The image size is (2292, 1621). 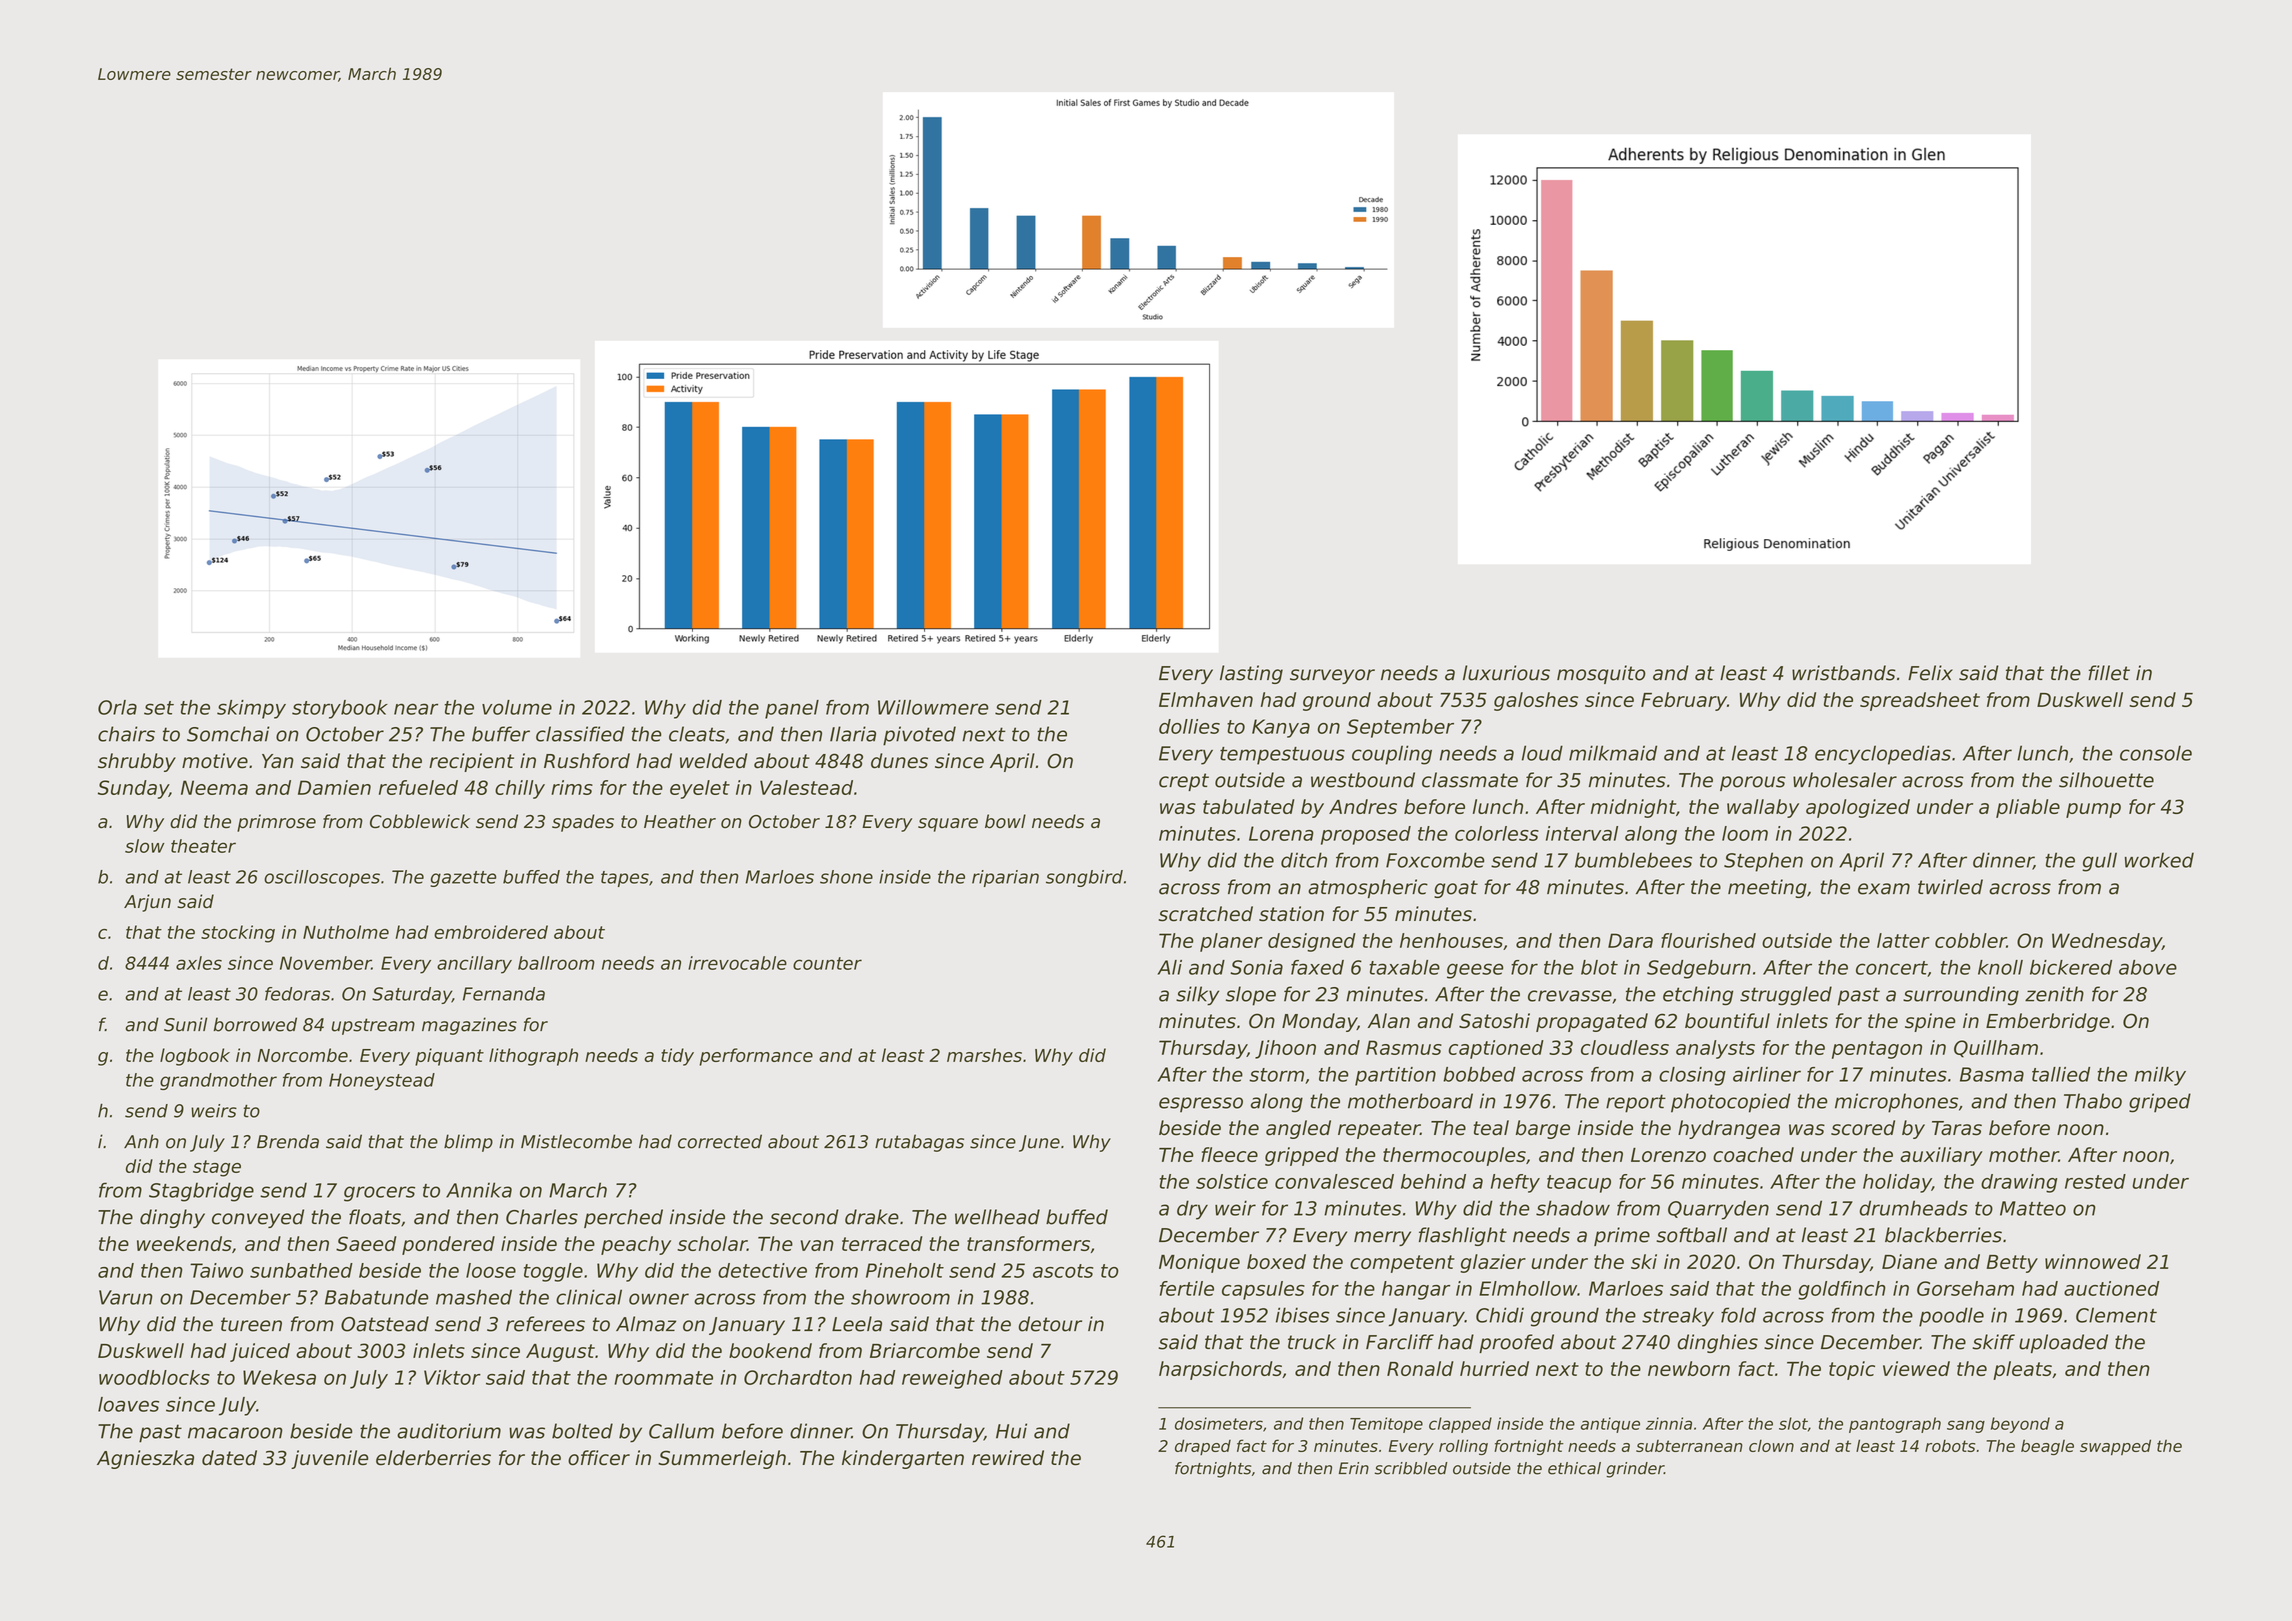 What do you see at coordinates (1281, 833) in the document?
I see `Lorena` at bounding box center [1281, 833].
